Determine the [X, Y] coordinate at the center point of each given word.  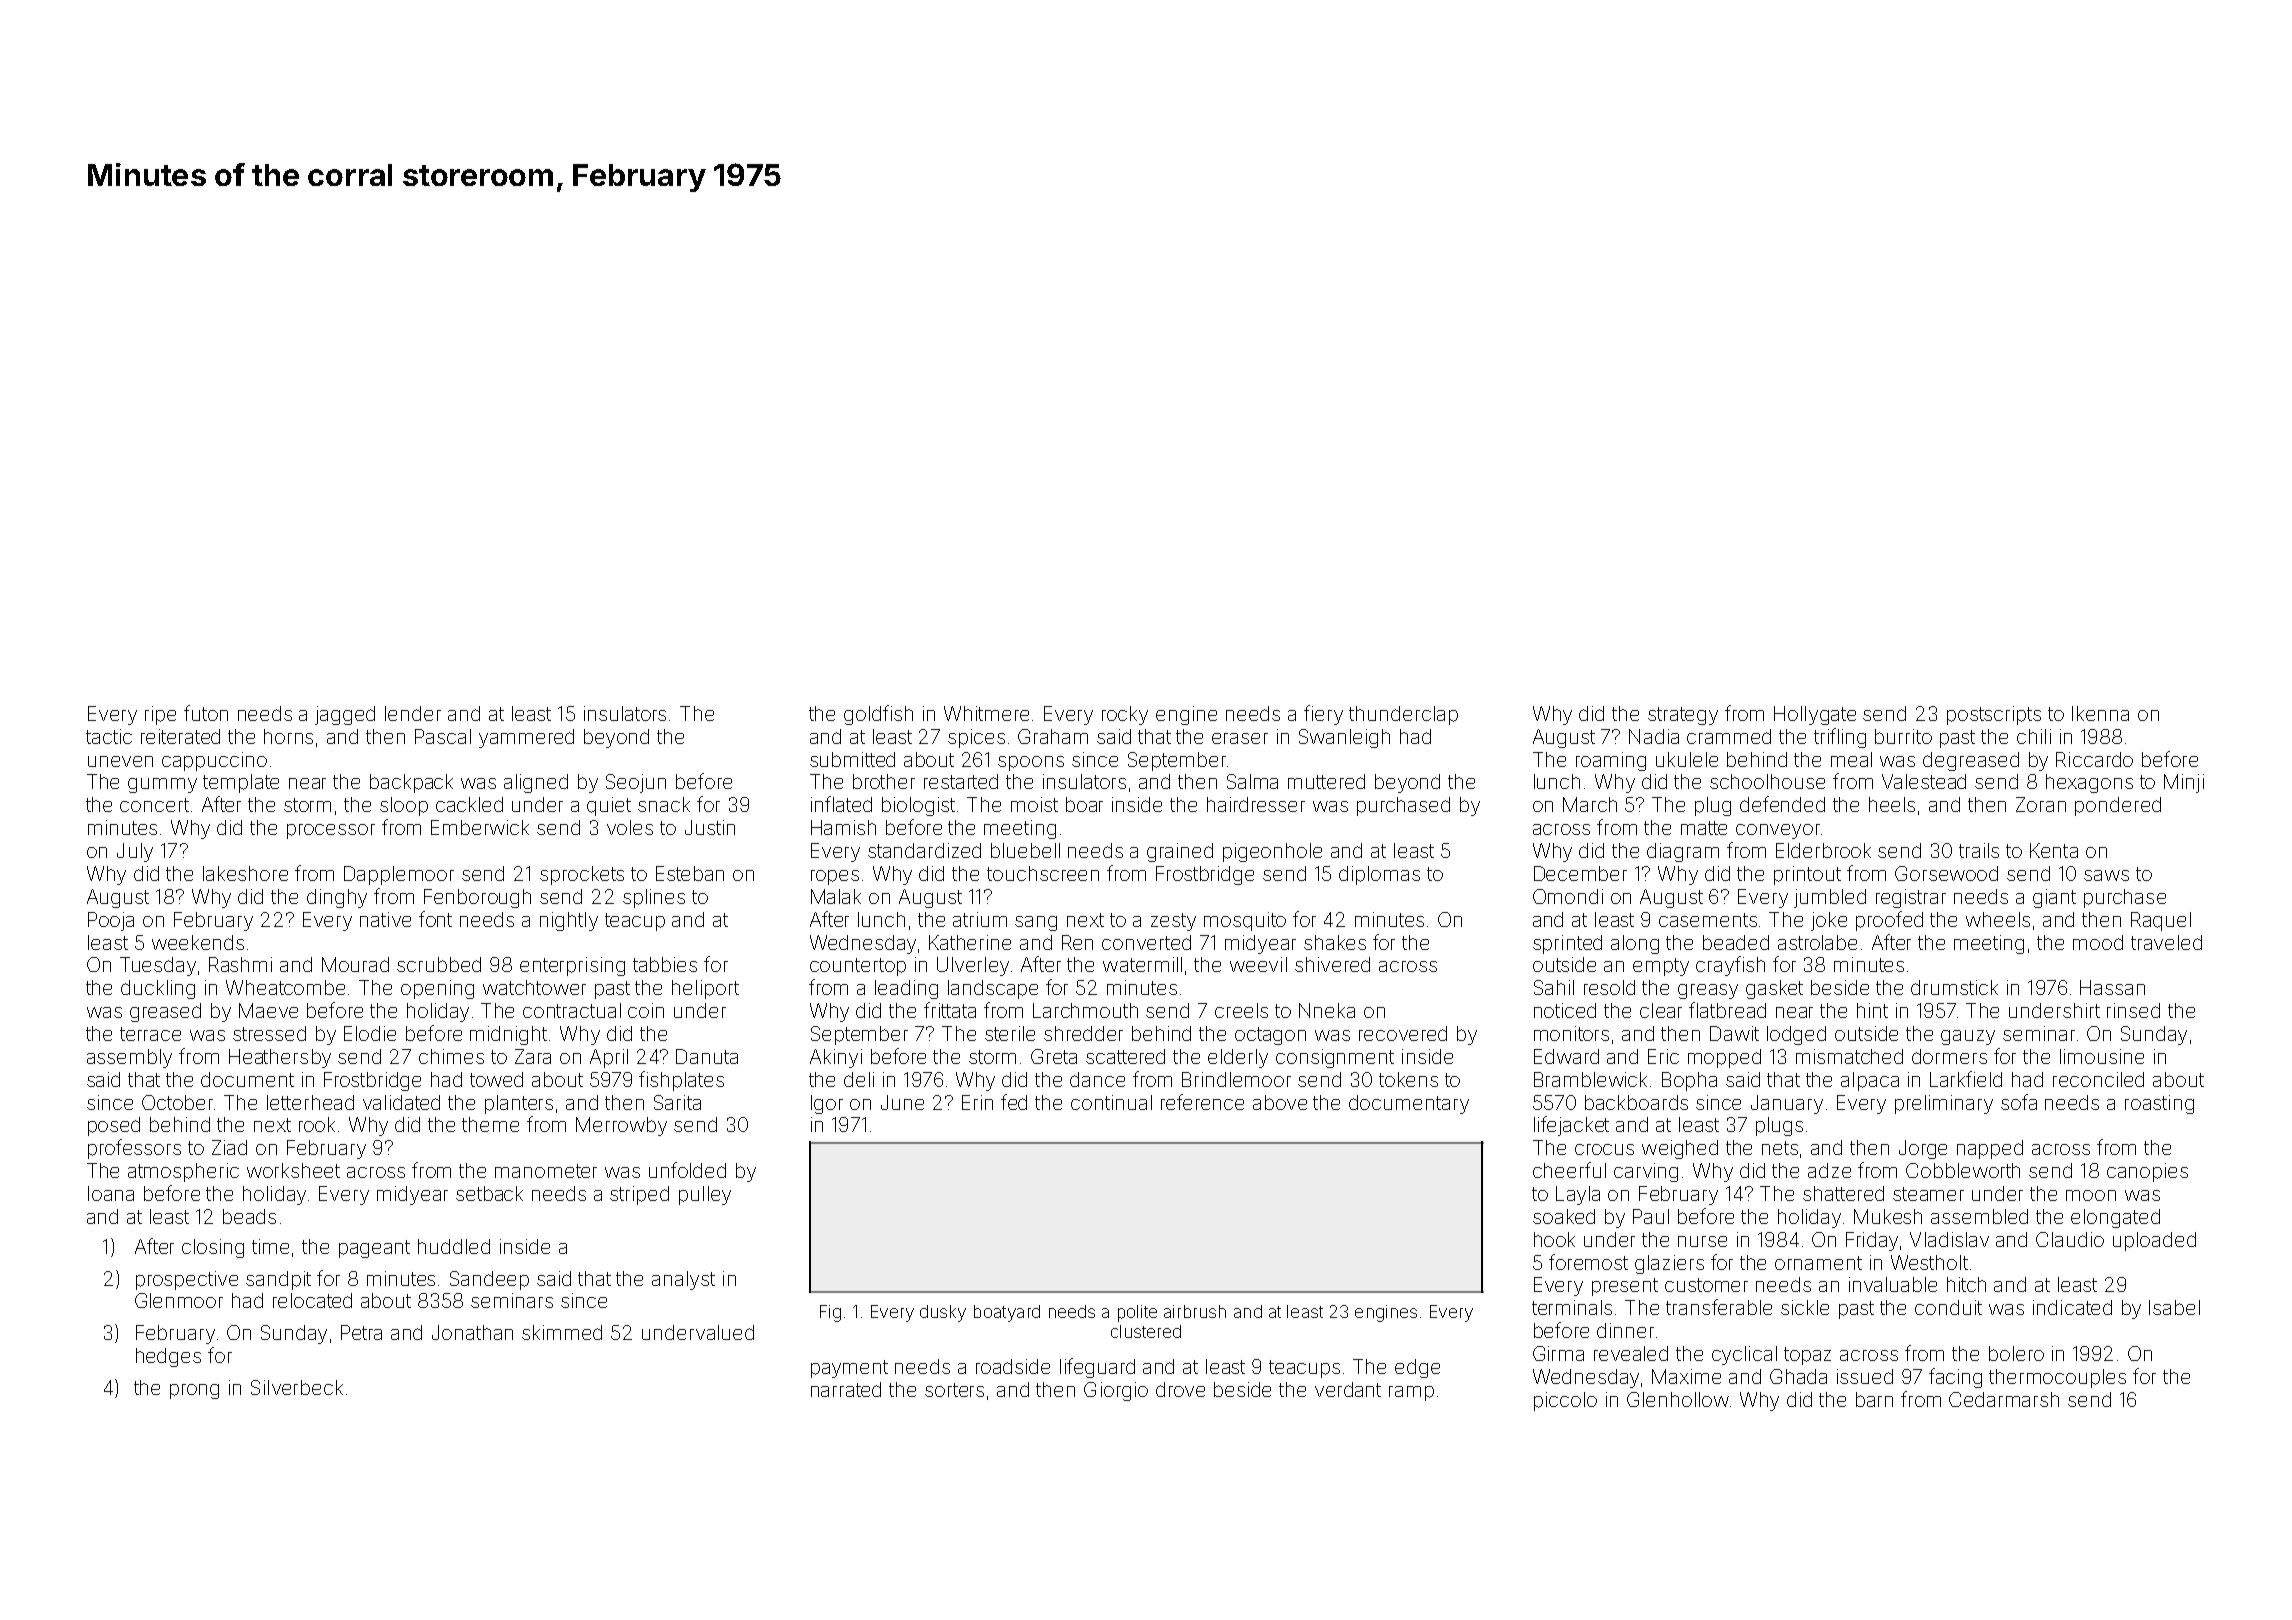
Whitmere [986, 713]
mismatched [1849, 1056]
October [177, 1102]
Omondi [1568, 896]
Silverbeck [297, 1387]
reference [1202, 1102]
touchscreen [1043, 873]
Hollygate [1815, 715]
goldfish [878, 715]
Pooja [111, 921]
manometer [546, 1171]
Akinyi [836, 1058]
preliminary [1944, 1104]
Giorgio [1116, 1391]
